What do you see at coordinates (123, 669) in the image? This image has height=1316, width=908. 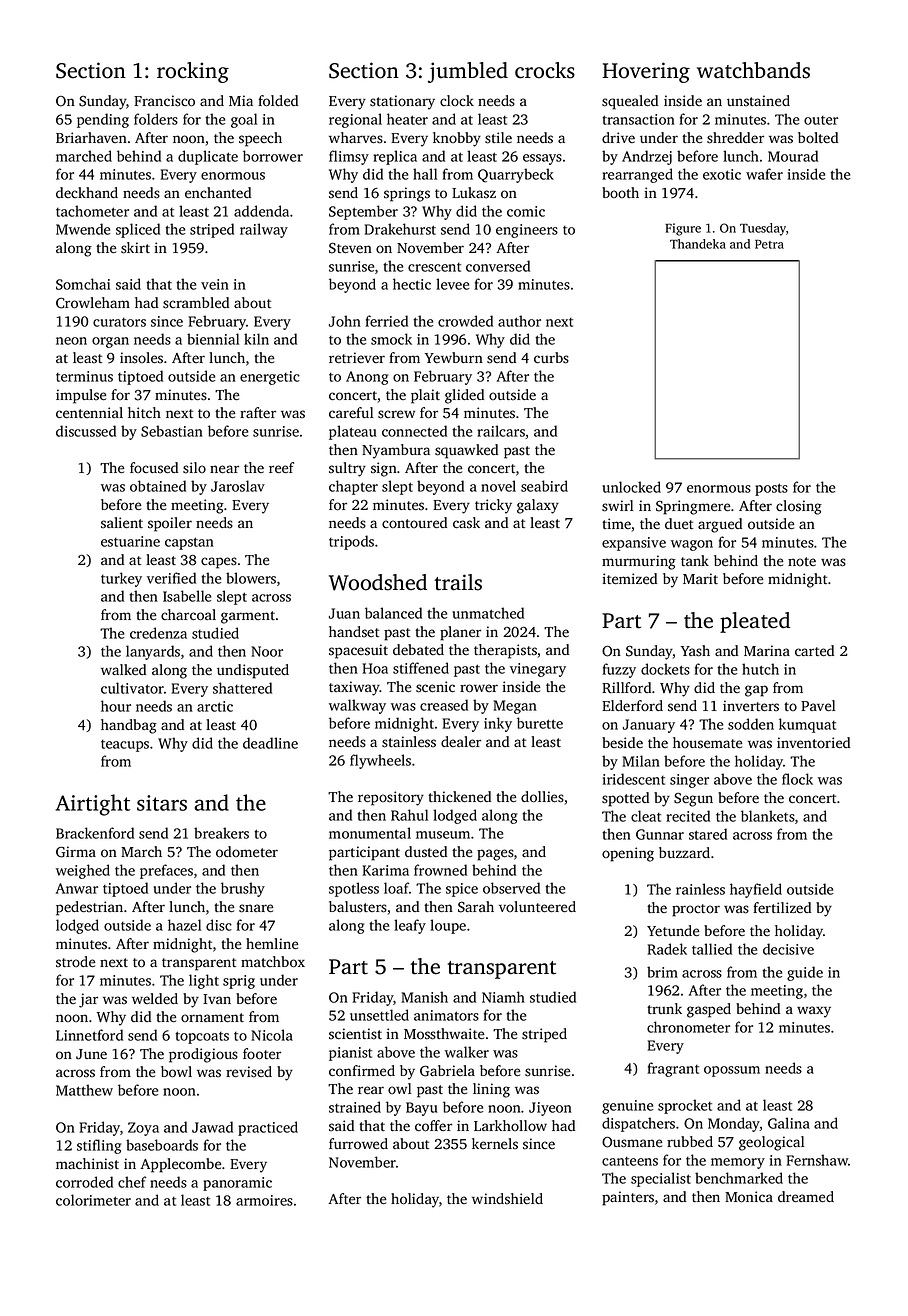 I see `walked` at bounding box center [123, 669].
